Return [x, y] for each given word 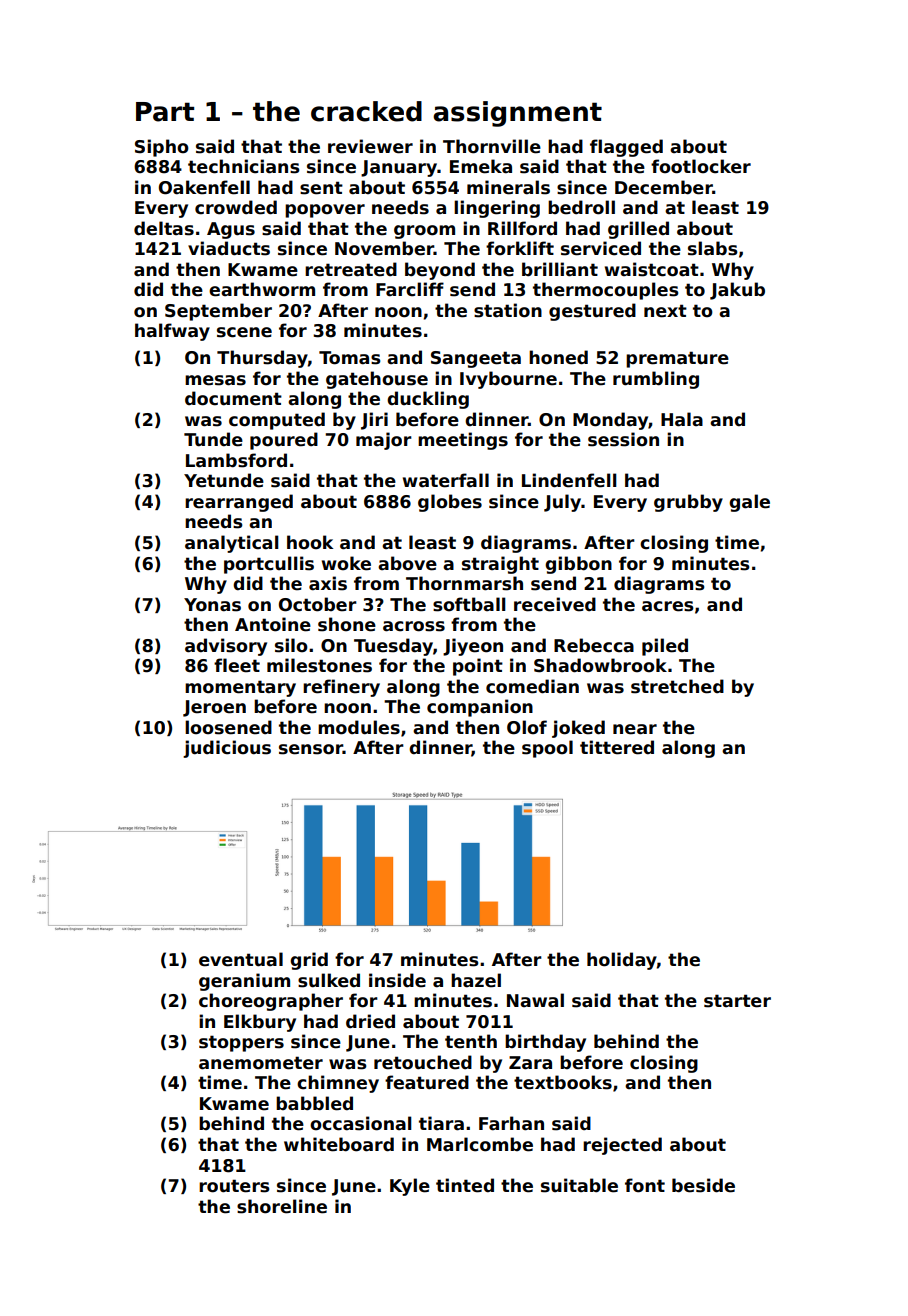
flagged [626, 148]
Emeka [481, 166]
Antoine [273, 624]
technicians [244, 166]
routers [234, 1186]
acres [668, 606]
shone [347, 624]
